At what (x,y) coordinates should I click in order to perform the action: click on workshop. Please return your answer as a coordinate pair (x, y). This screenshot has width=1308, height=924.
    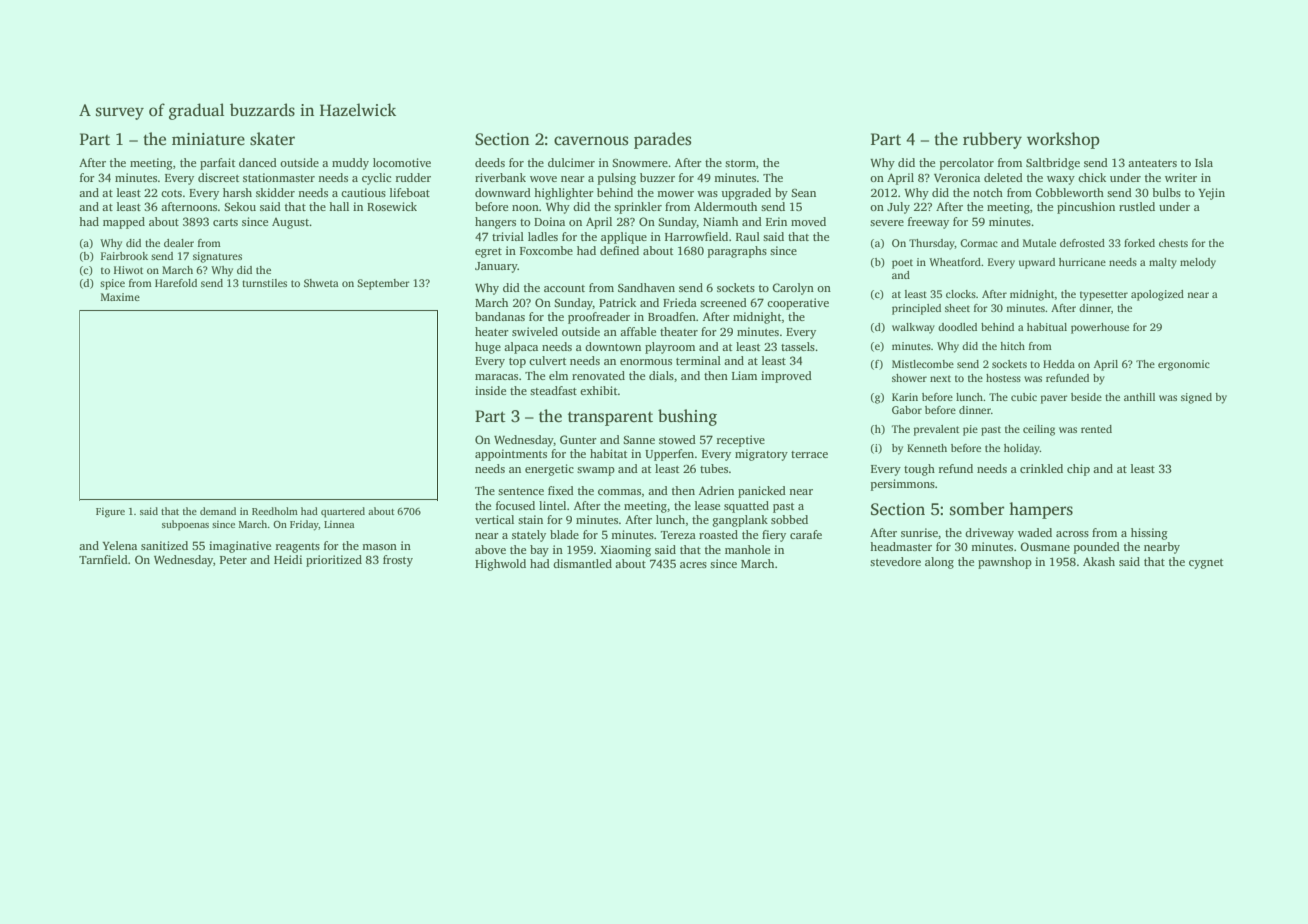
    Looking at the image, I should click on (1063, 140).
